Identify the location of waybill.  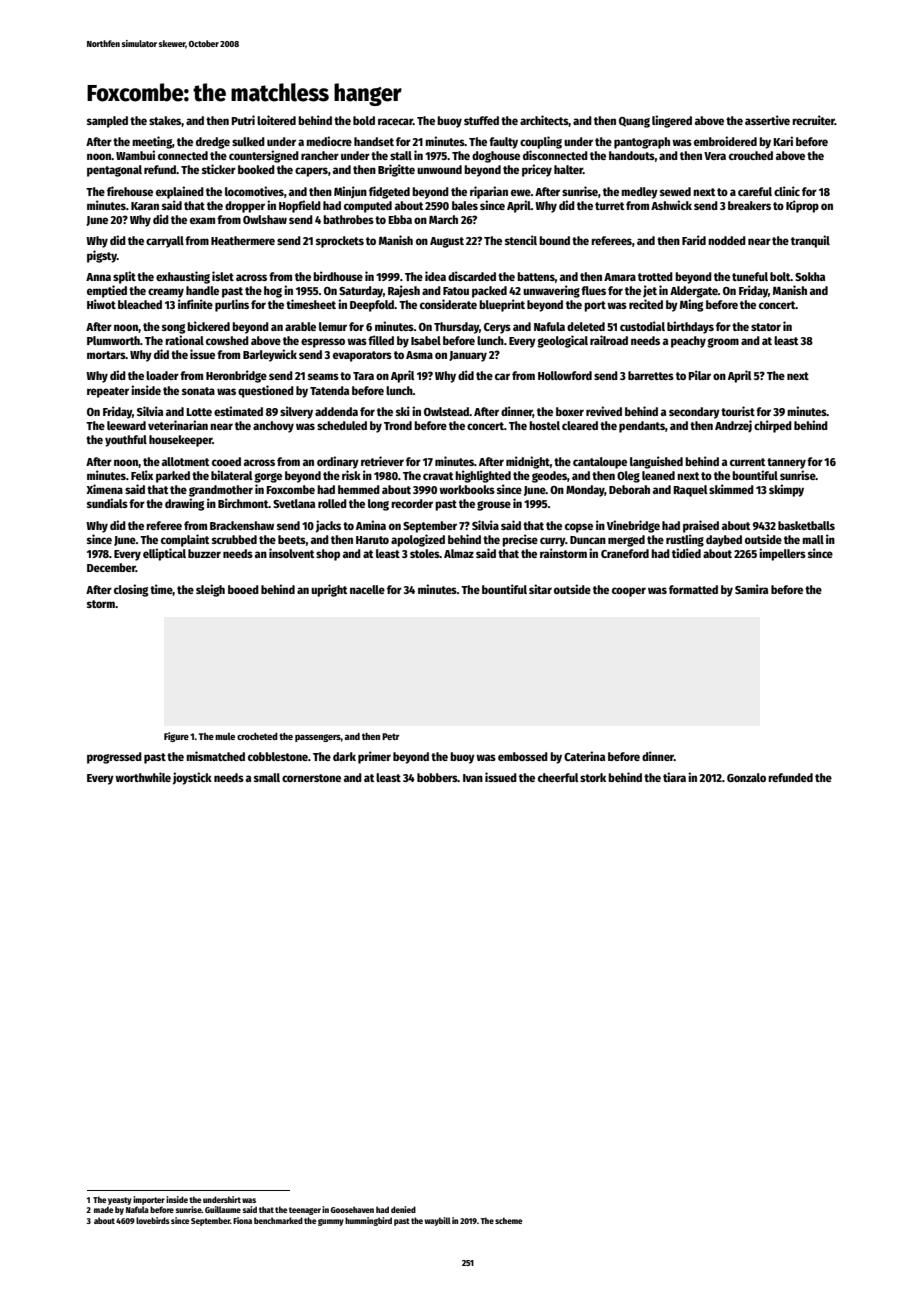
(438, 1221).
